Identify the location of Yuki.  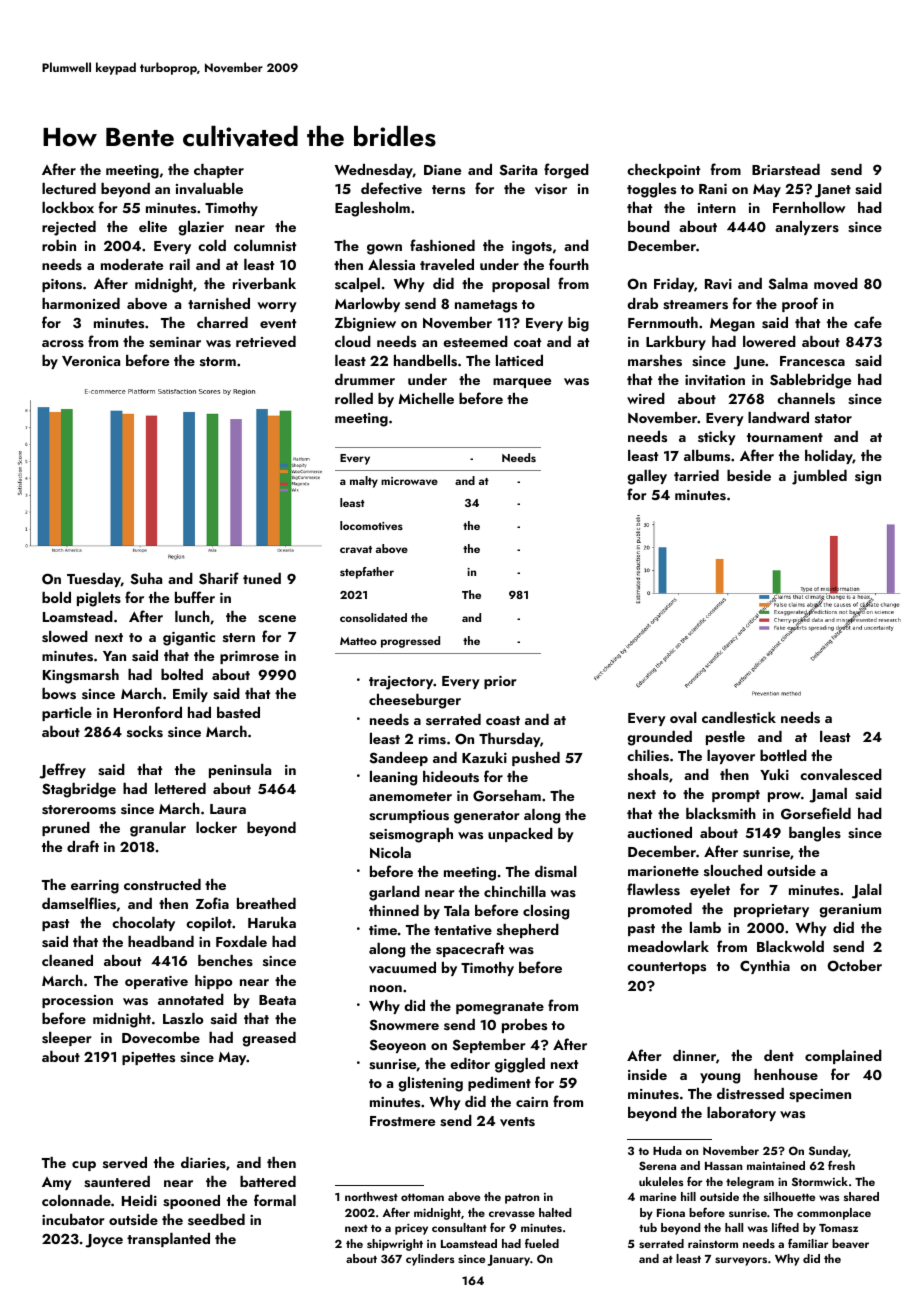
(774, 774).
